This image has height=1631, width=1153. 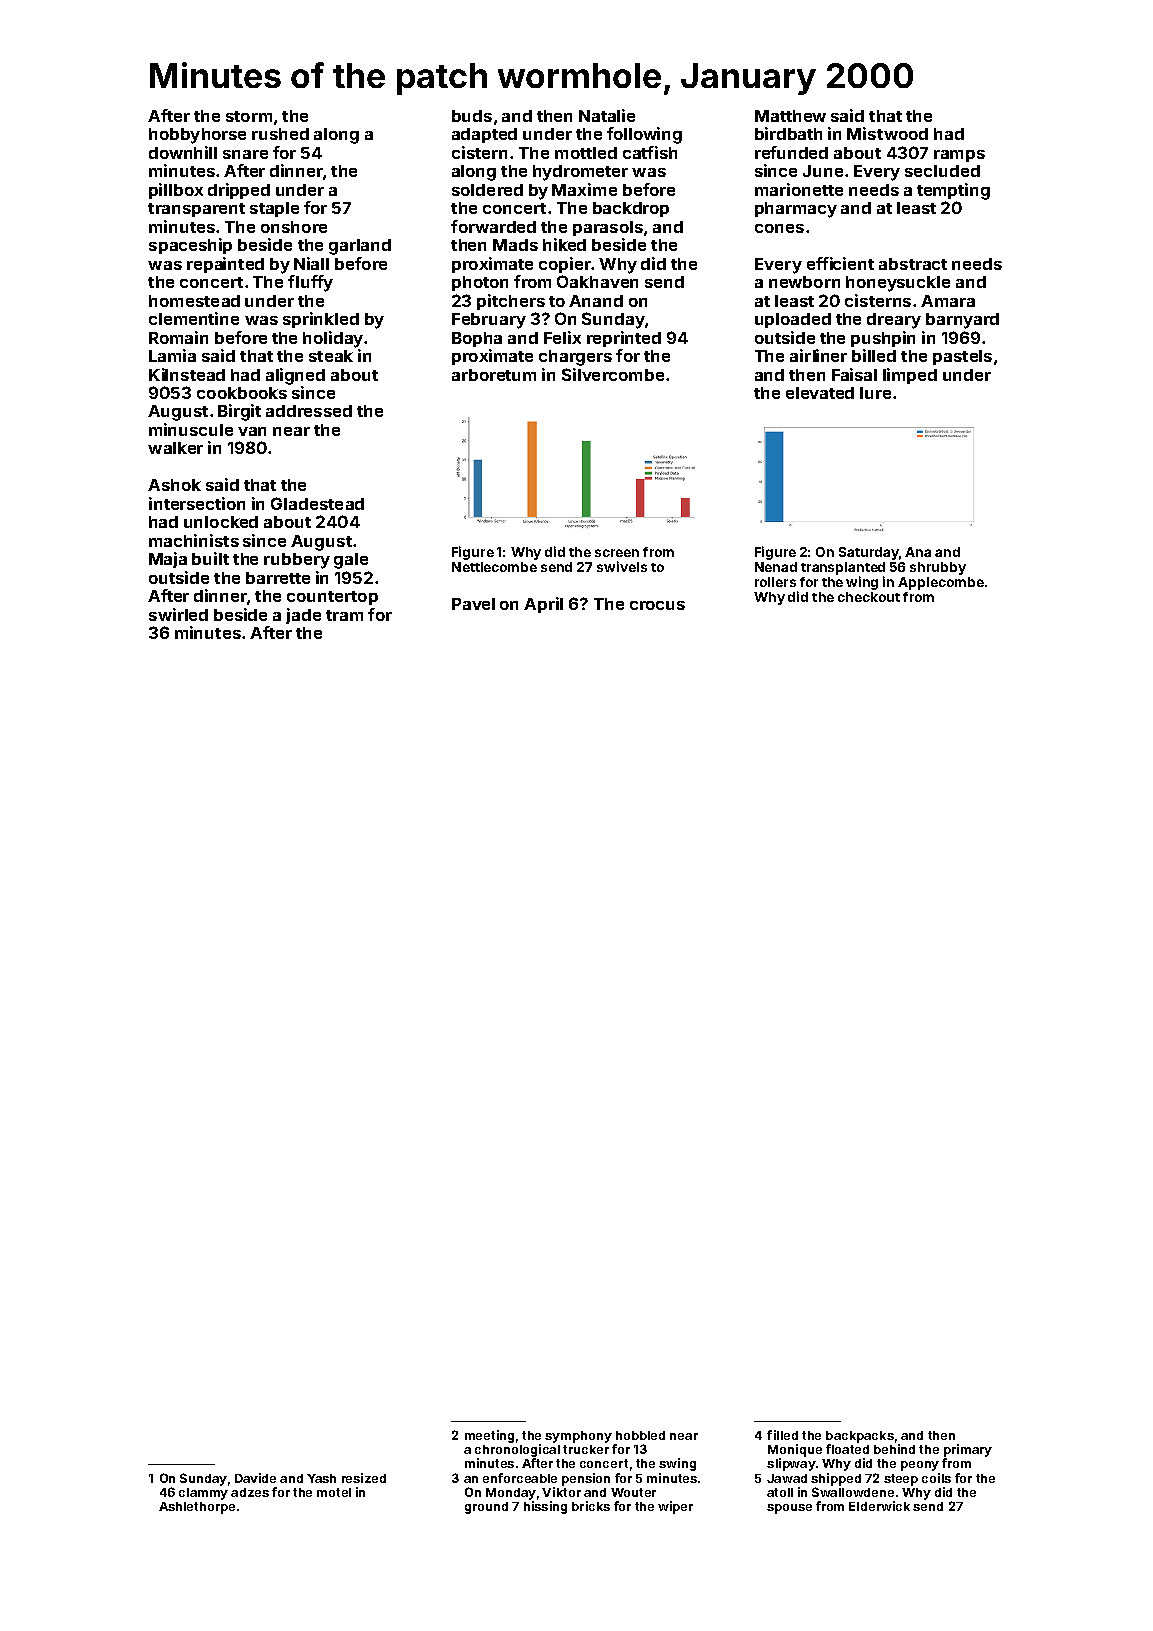 I want to click on crocus, so click(x=657, y=605).
